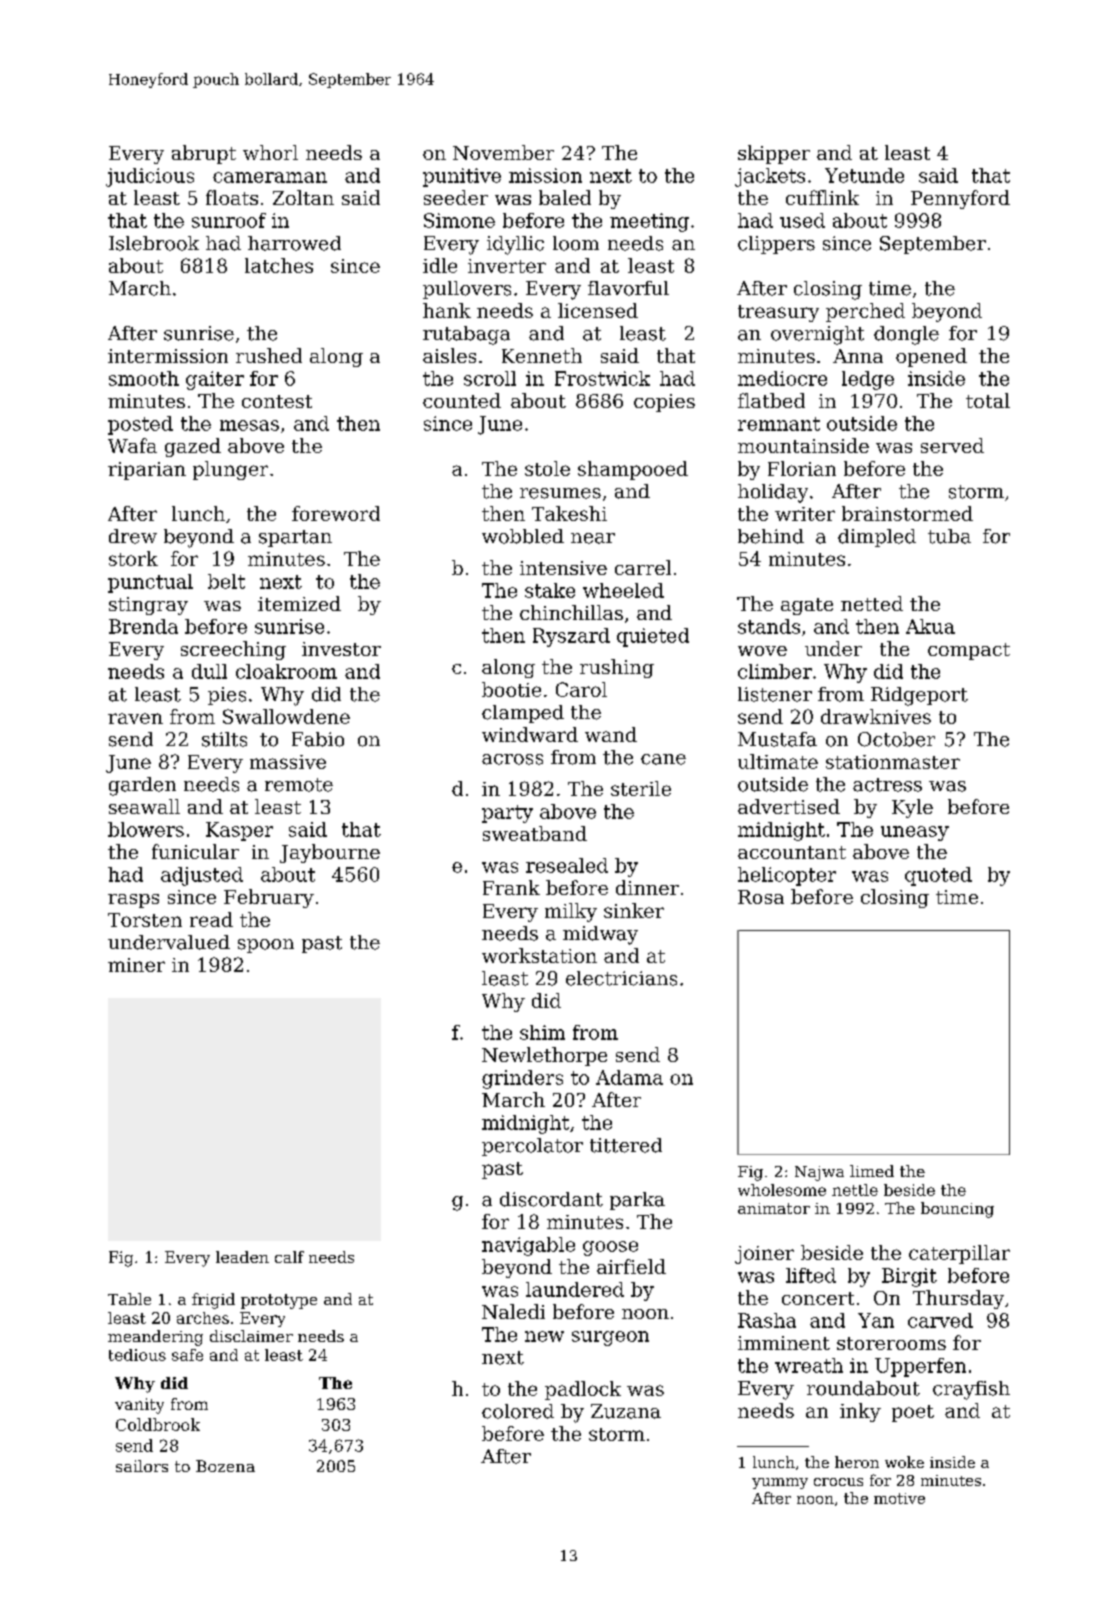 This screenshot has height=1619, width=1118. I want to click on shampooed, so click(633, 470).
